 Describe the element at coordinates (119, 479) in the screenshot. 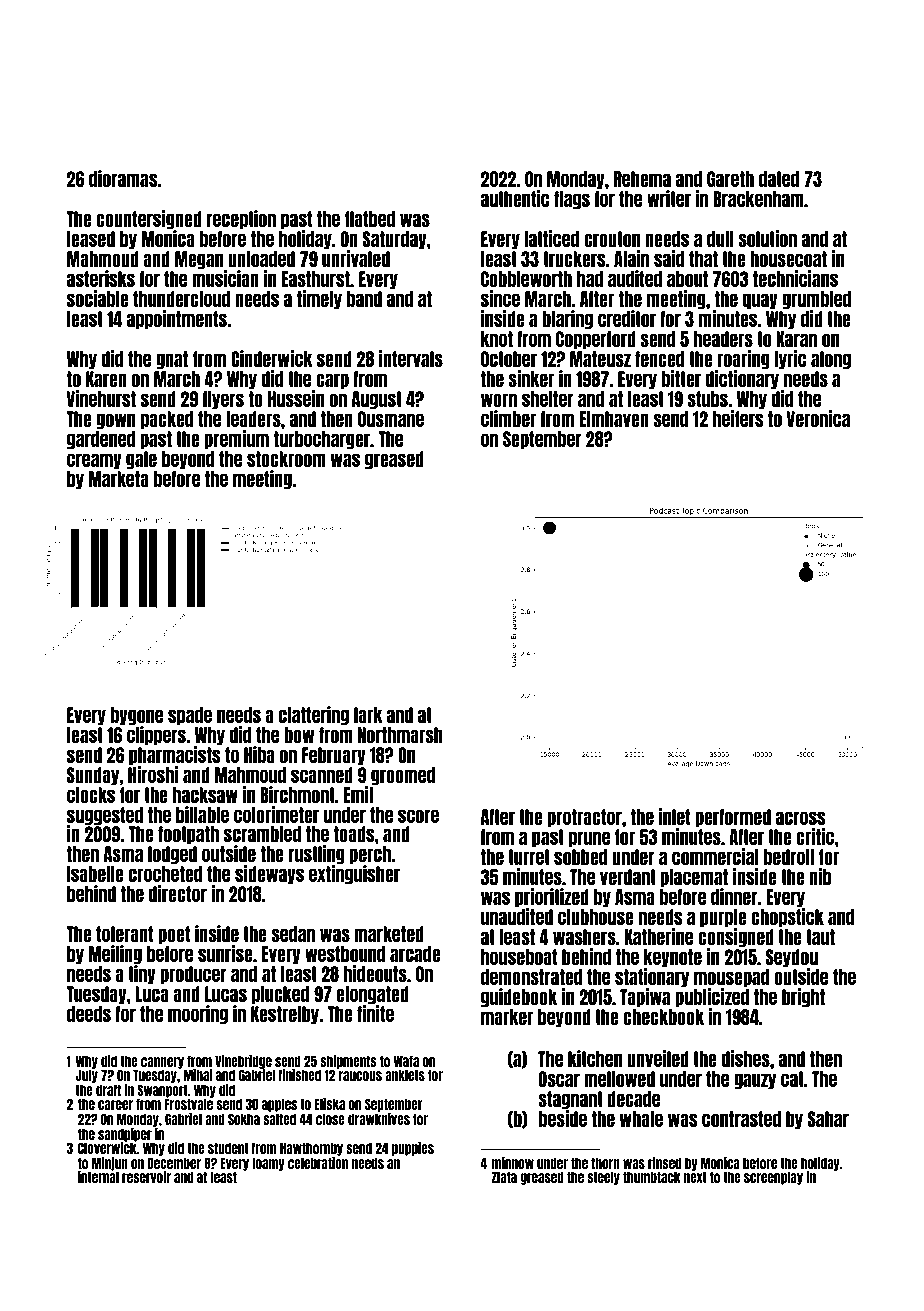

I see `Marketa` at that location.
